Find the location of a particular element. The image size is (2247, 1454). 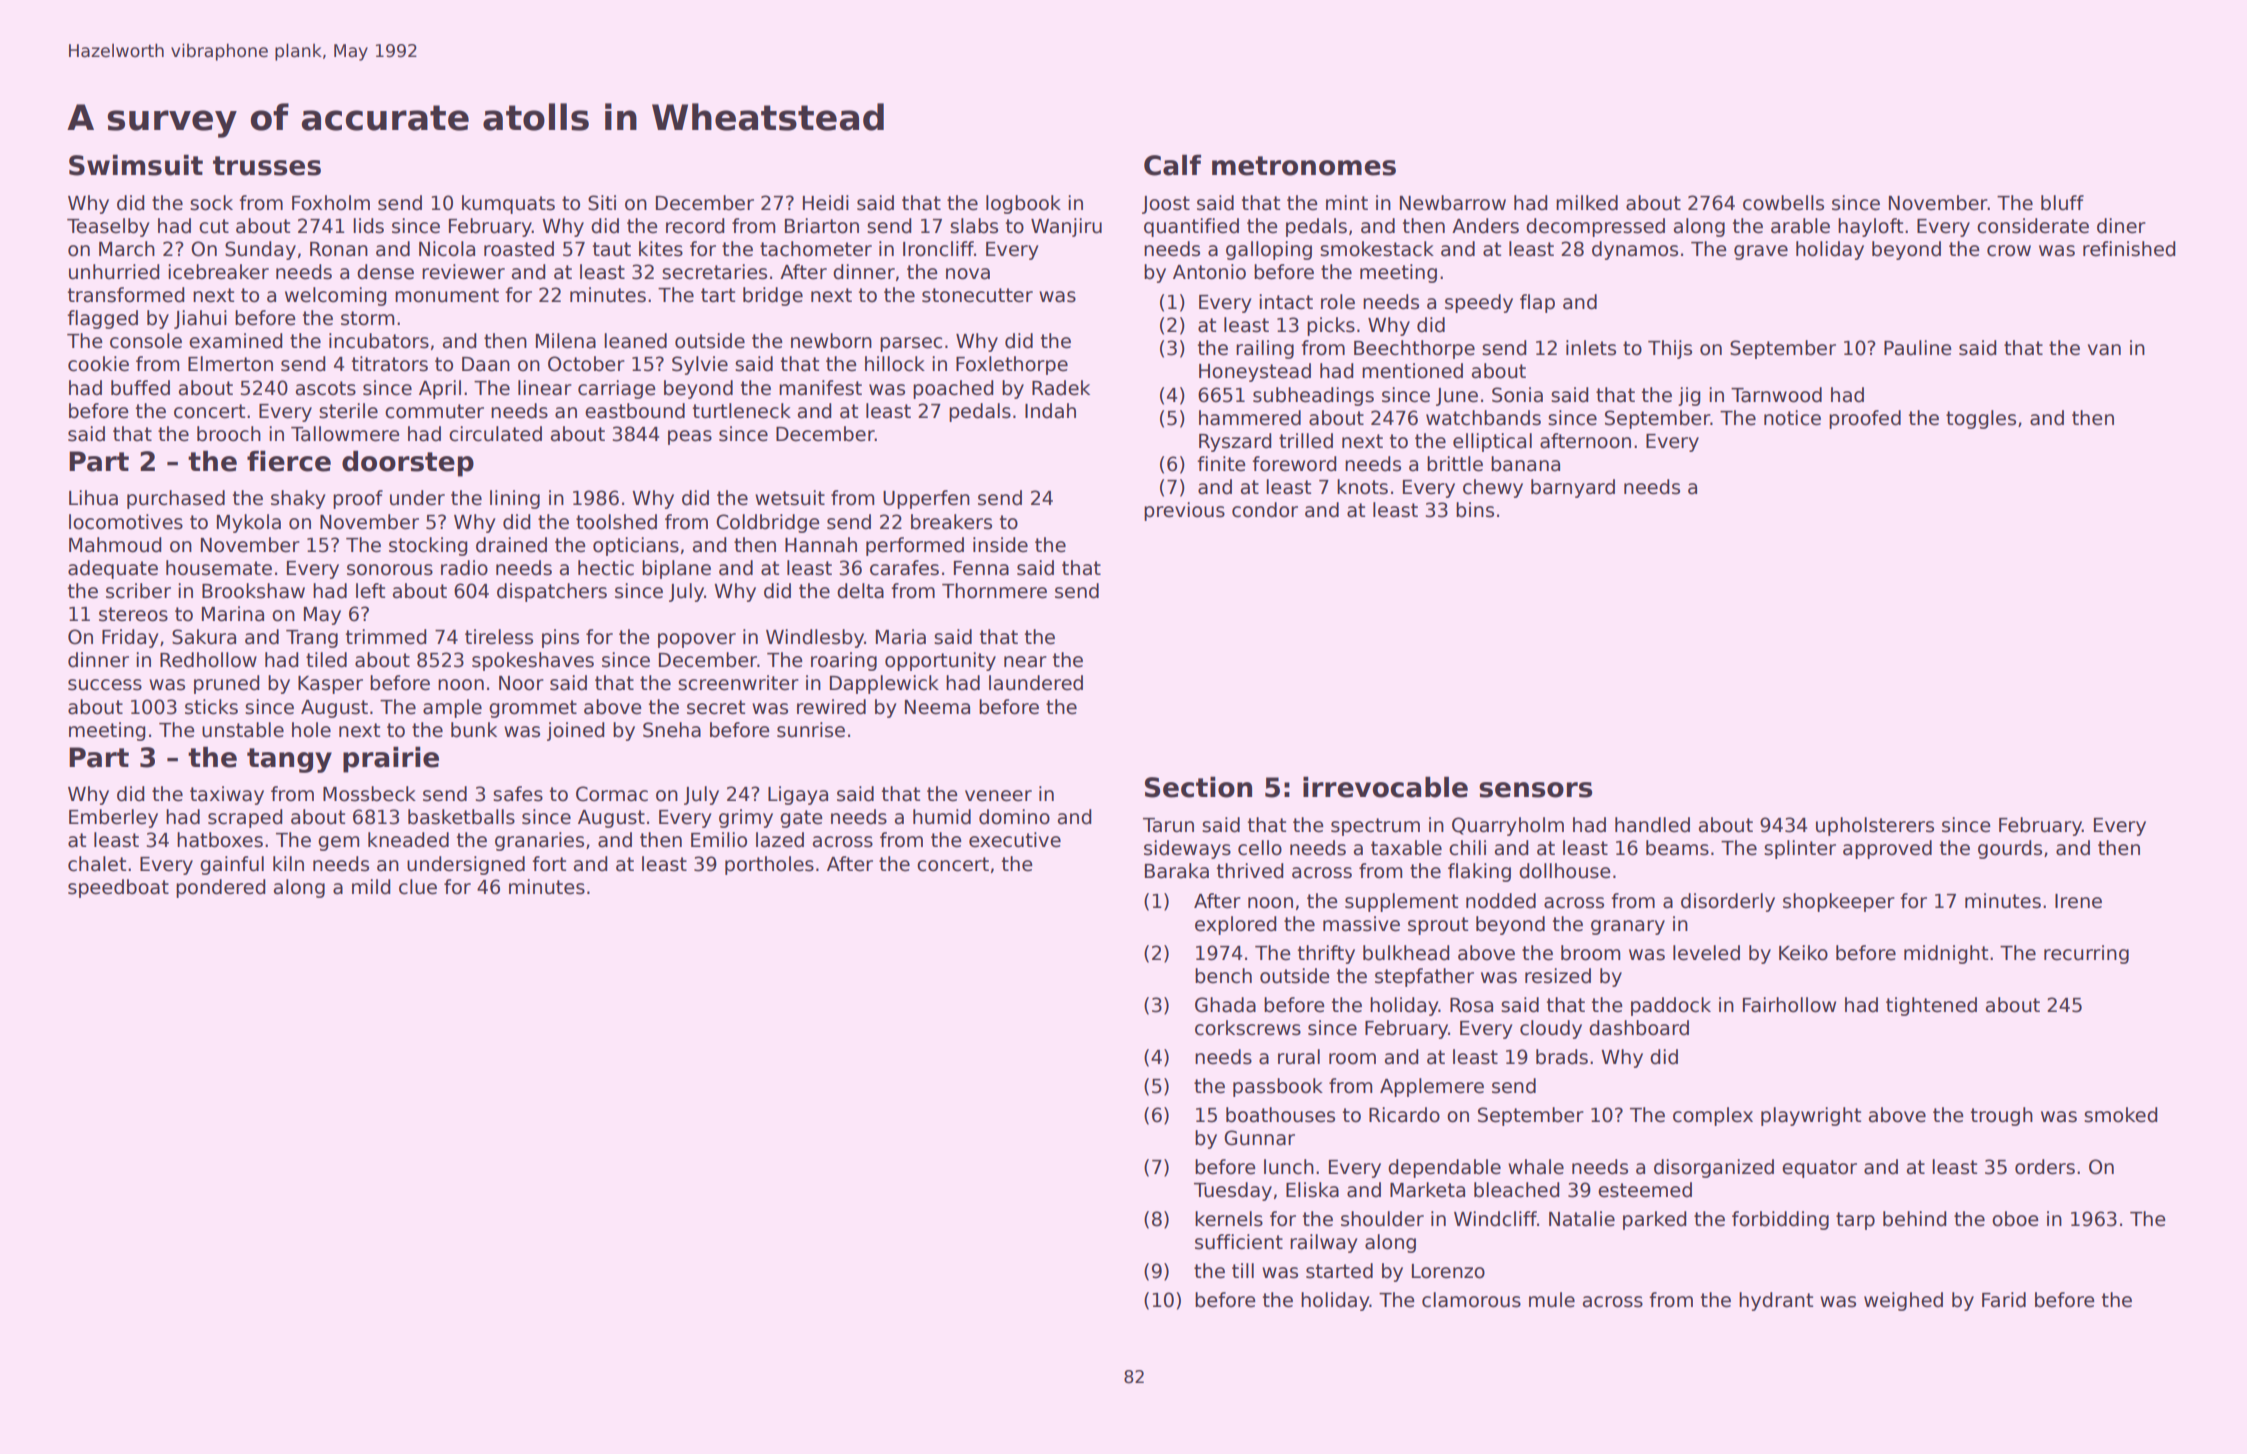

Irene is located at coordinates (2078, 901).
